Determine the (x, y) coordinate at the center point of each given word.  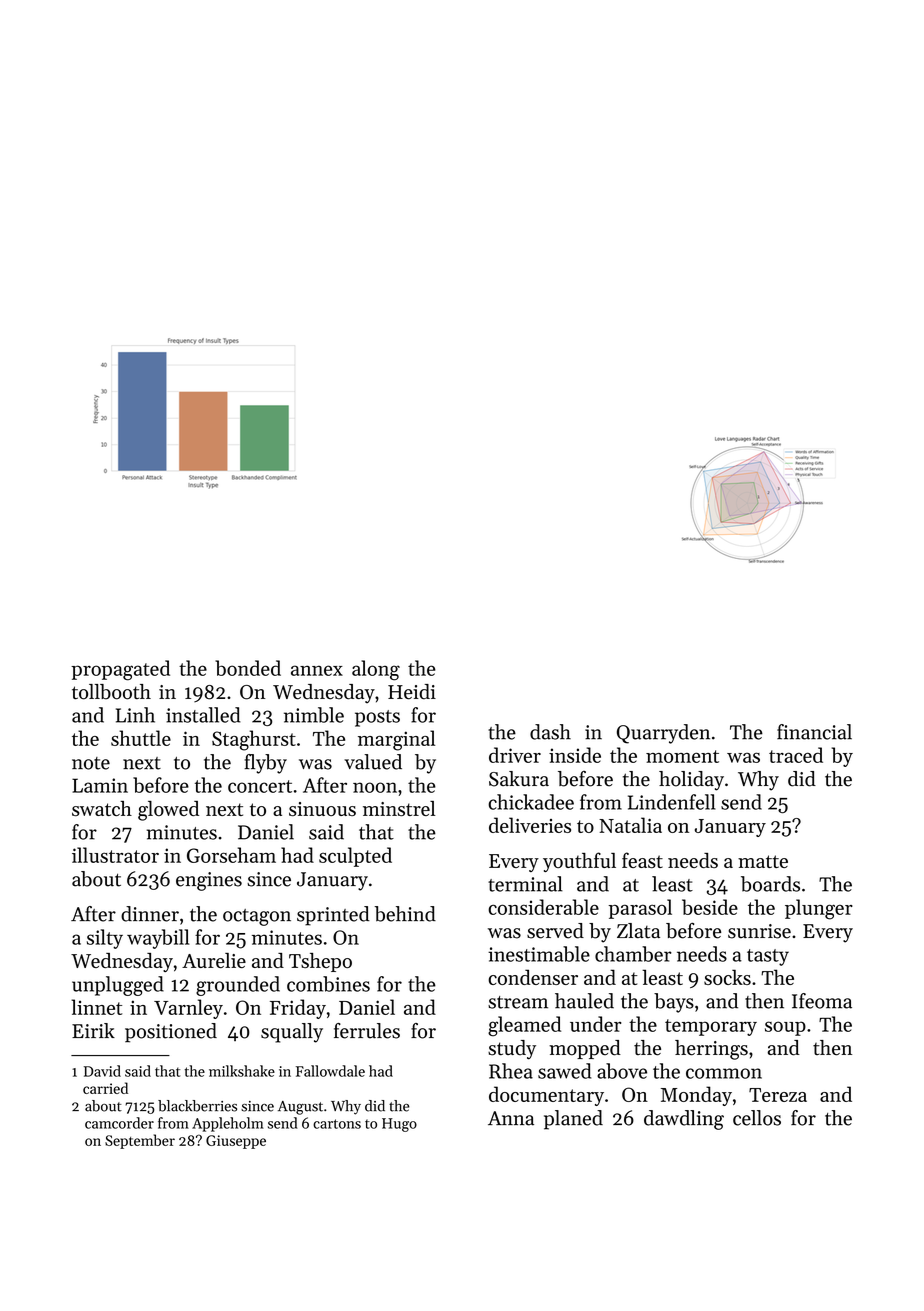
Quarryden (663, 734)
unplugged (118, 986)
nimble (314, 715)
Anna (511, 1118)
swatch (102, 808)
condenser (533, 977)
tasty (768, 957)
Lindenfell (672, 802)
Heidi (412, 692)
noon (375, 787)
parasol (640, 909)
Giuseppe (236, 1142)
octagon (257, 917)
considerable (543, 907)
